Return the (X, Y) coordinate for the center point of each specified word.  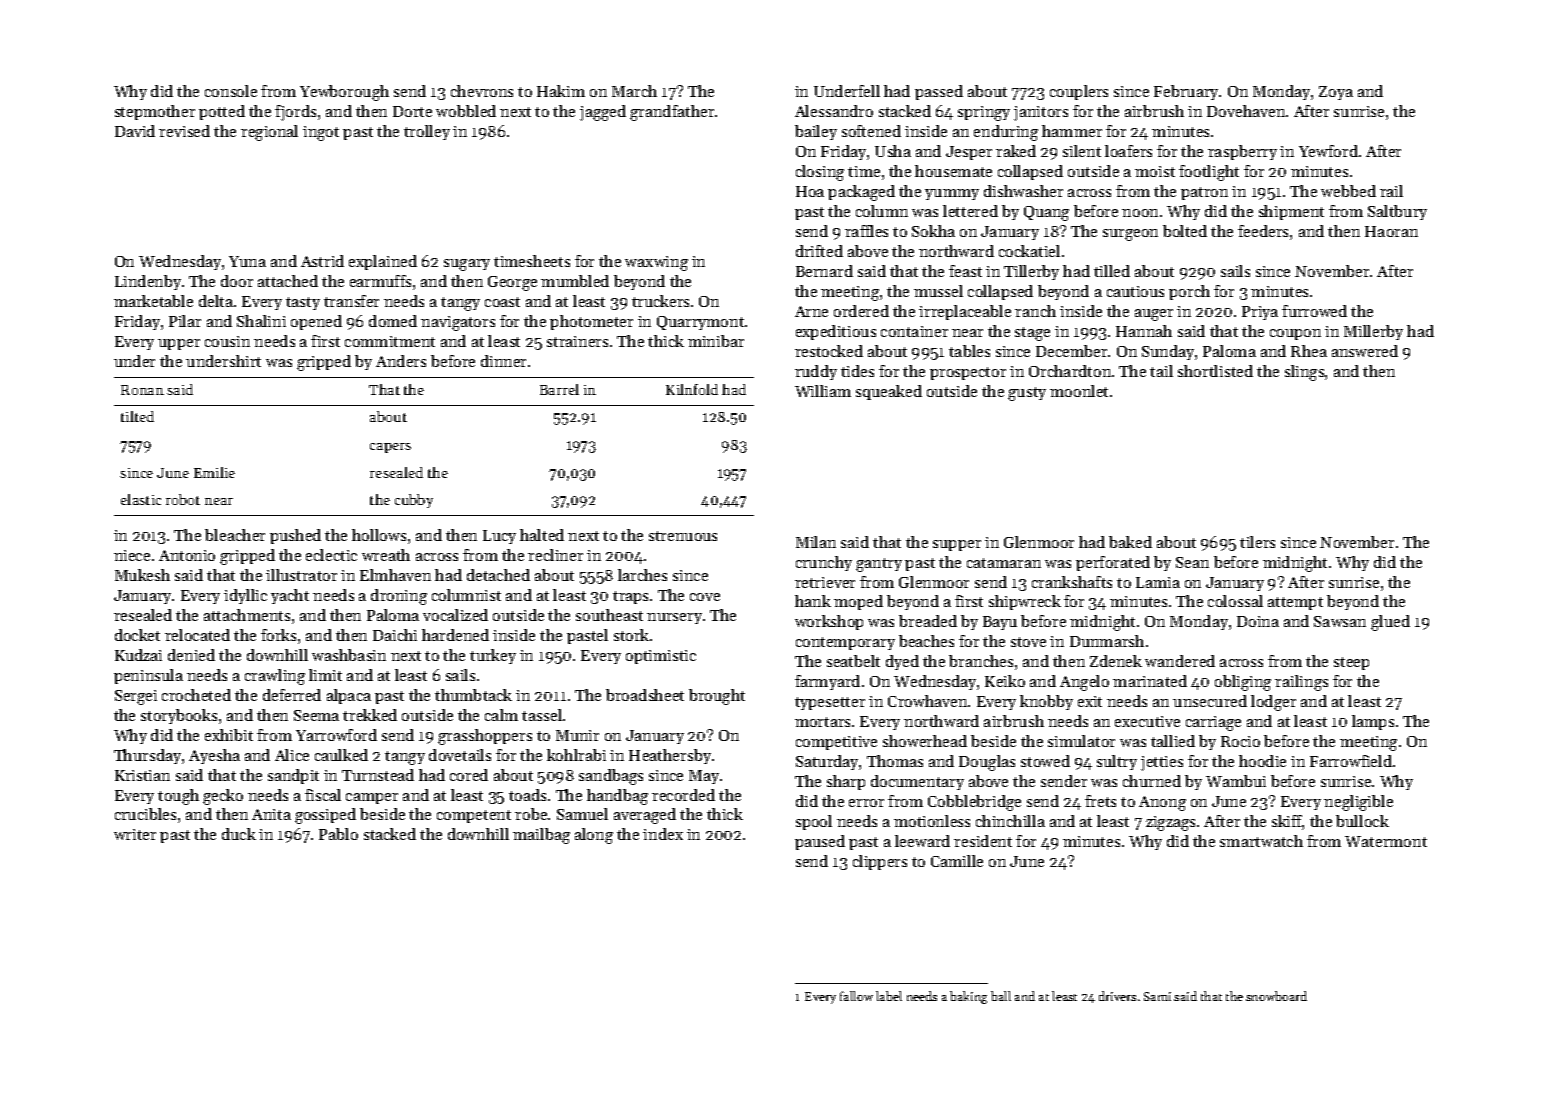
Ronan (142, 390)
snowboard (1276, 996)
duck (239, 834)
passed (939, 92)
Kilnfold (692, 389)
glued (1390, 623)
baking (968, 997)
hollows (379, 535)
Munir (577, 735)
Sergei (136, 697)
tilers (1257, 542)
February (1186, 92)
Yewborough (344, 93)
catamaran (1004, 563)
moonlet (1079, 391)
